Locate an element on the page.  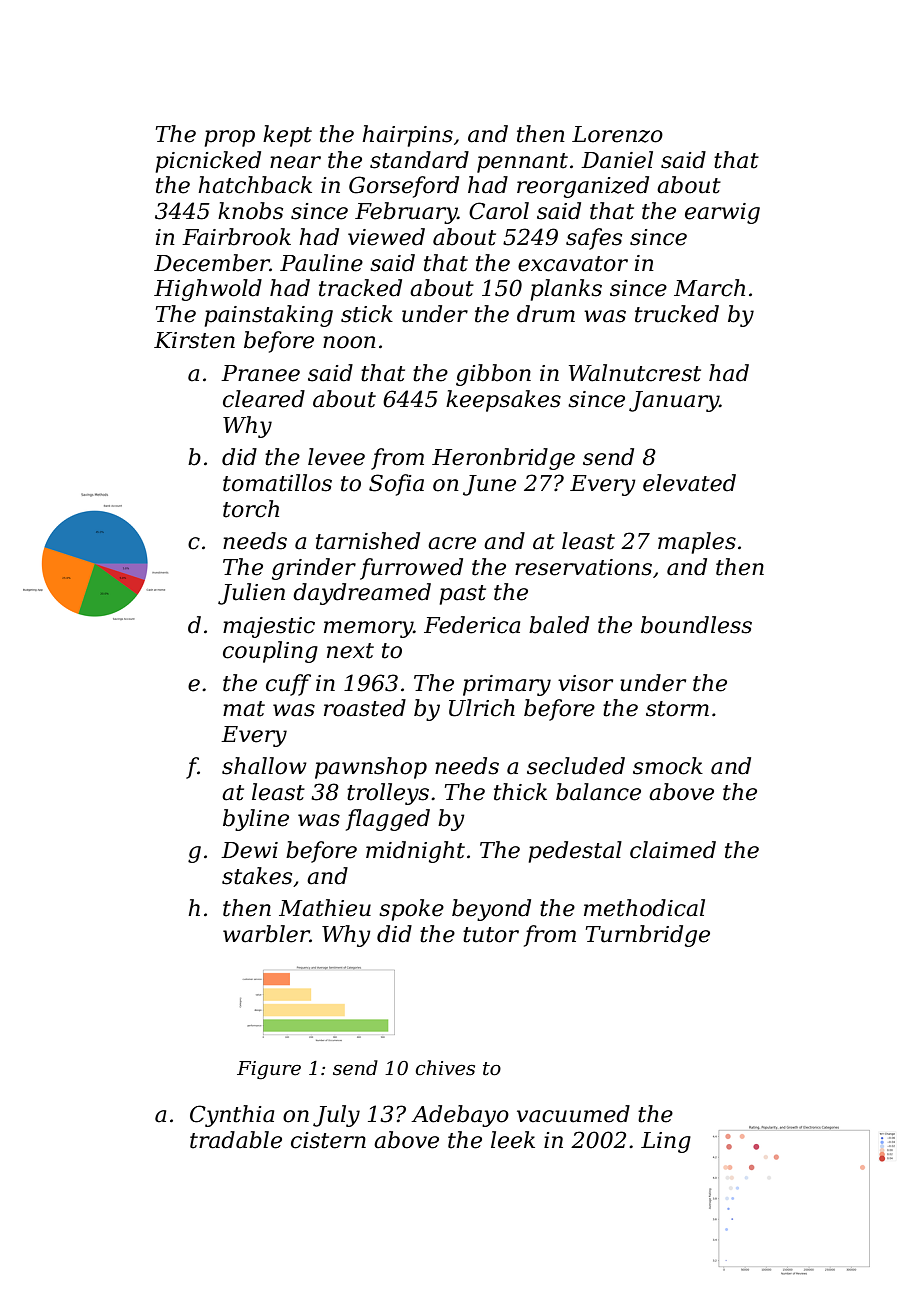
gibbon is located at coordinates (493, 375).
